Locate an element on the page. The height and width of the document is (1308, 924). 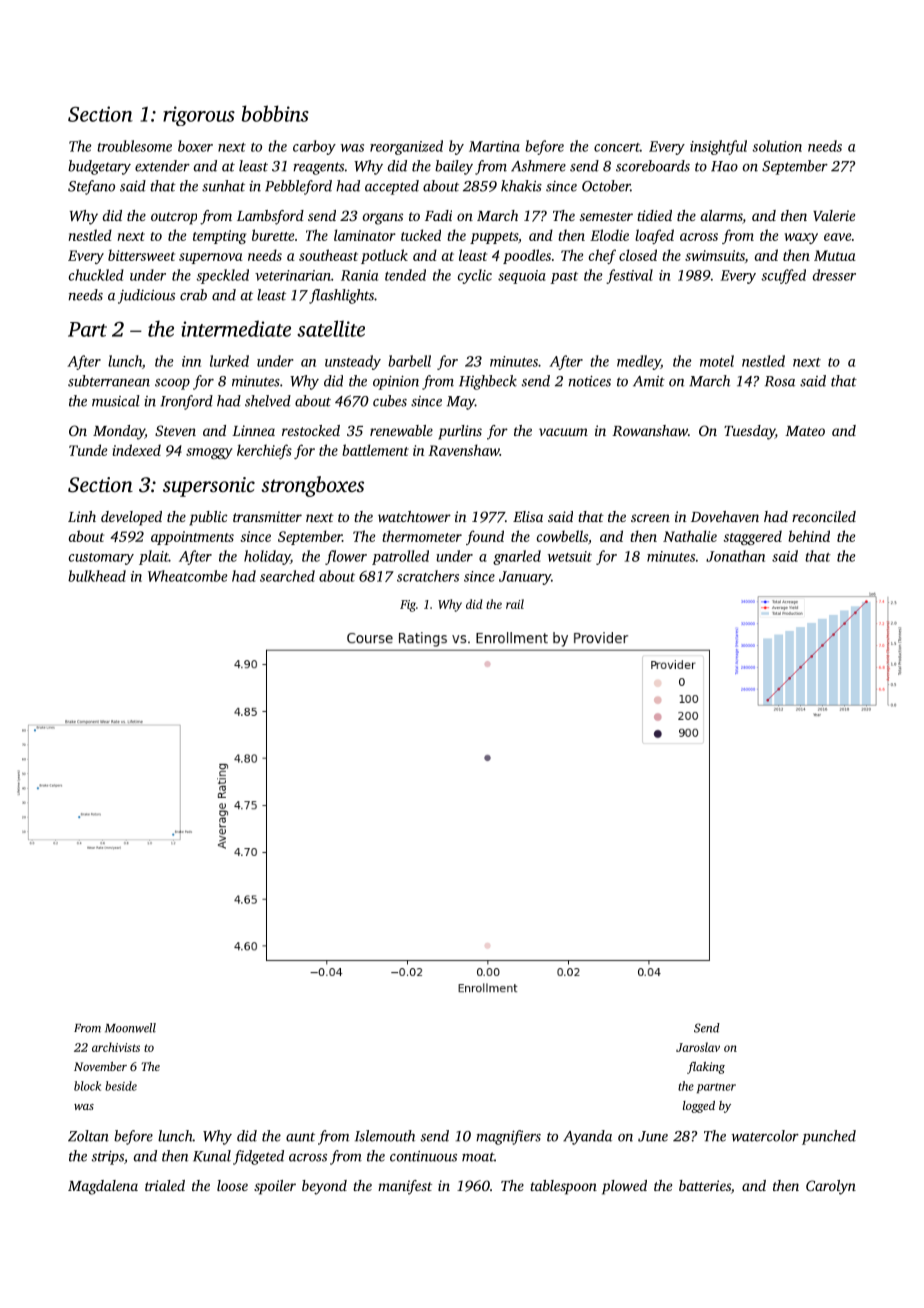
Jonathan is located at coordinates (735, 556).
